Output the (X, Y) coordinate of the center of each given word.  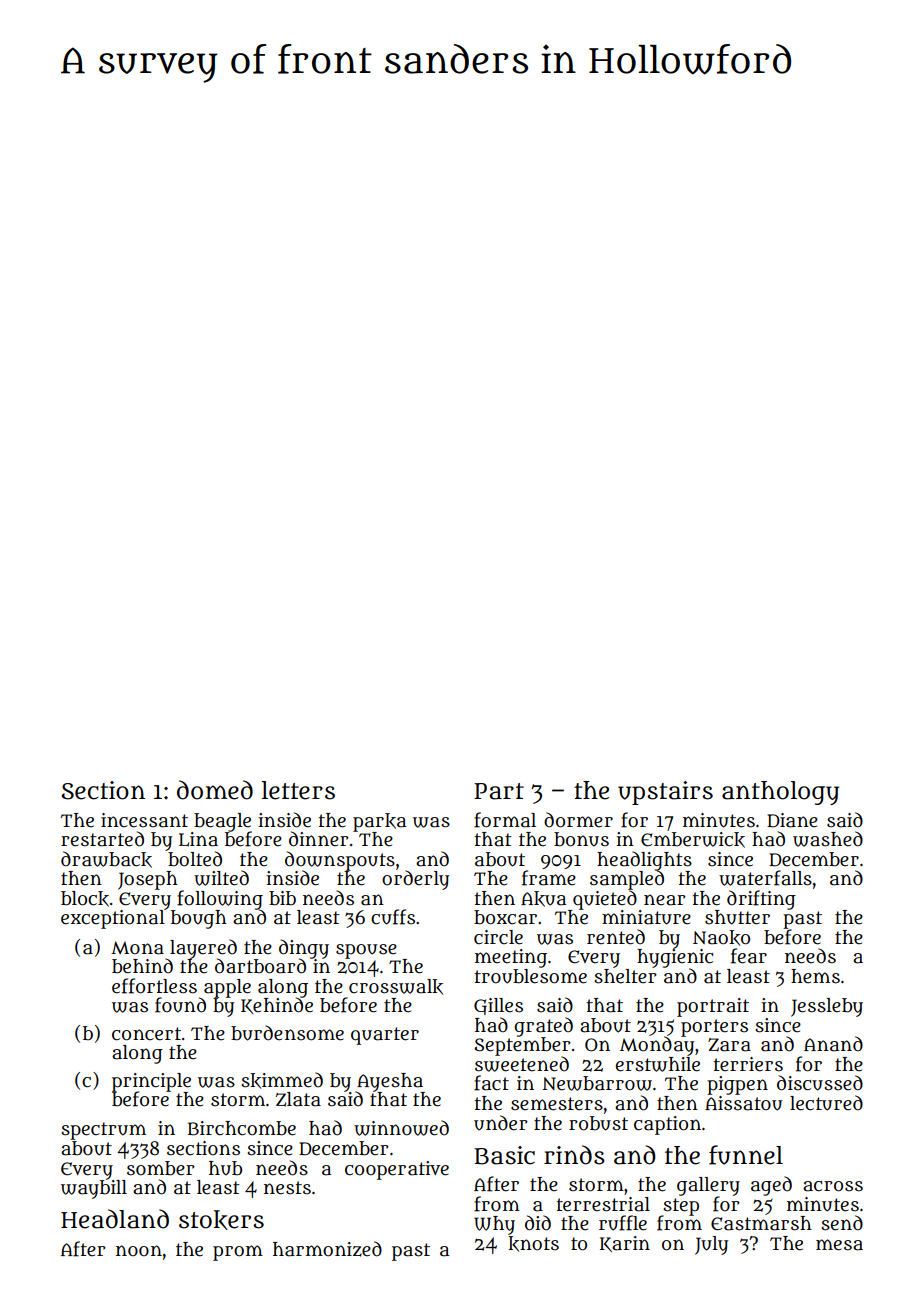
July (711, 1245)
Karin (625, 1244)
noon (139, 1250)
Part (499, 791)
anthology (780, 793)
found (180, 1005)
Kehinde (277, 1006)
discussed (820, 1083)
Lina (198, 839)
